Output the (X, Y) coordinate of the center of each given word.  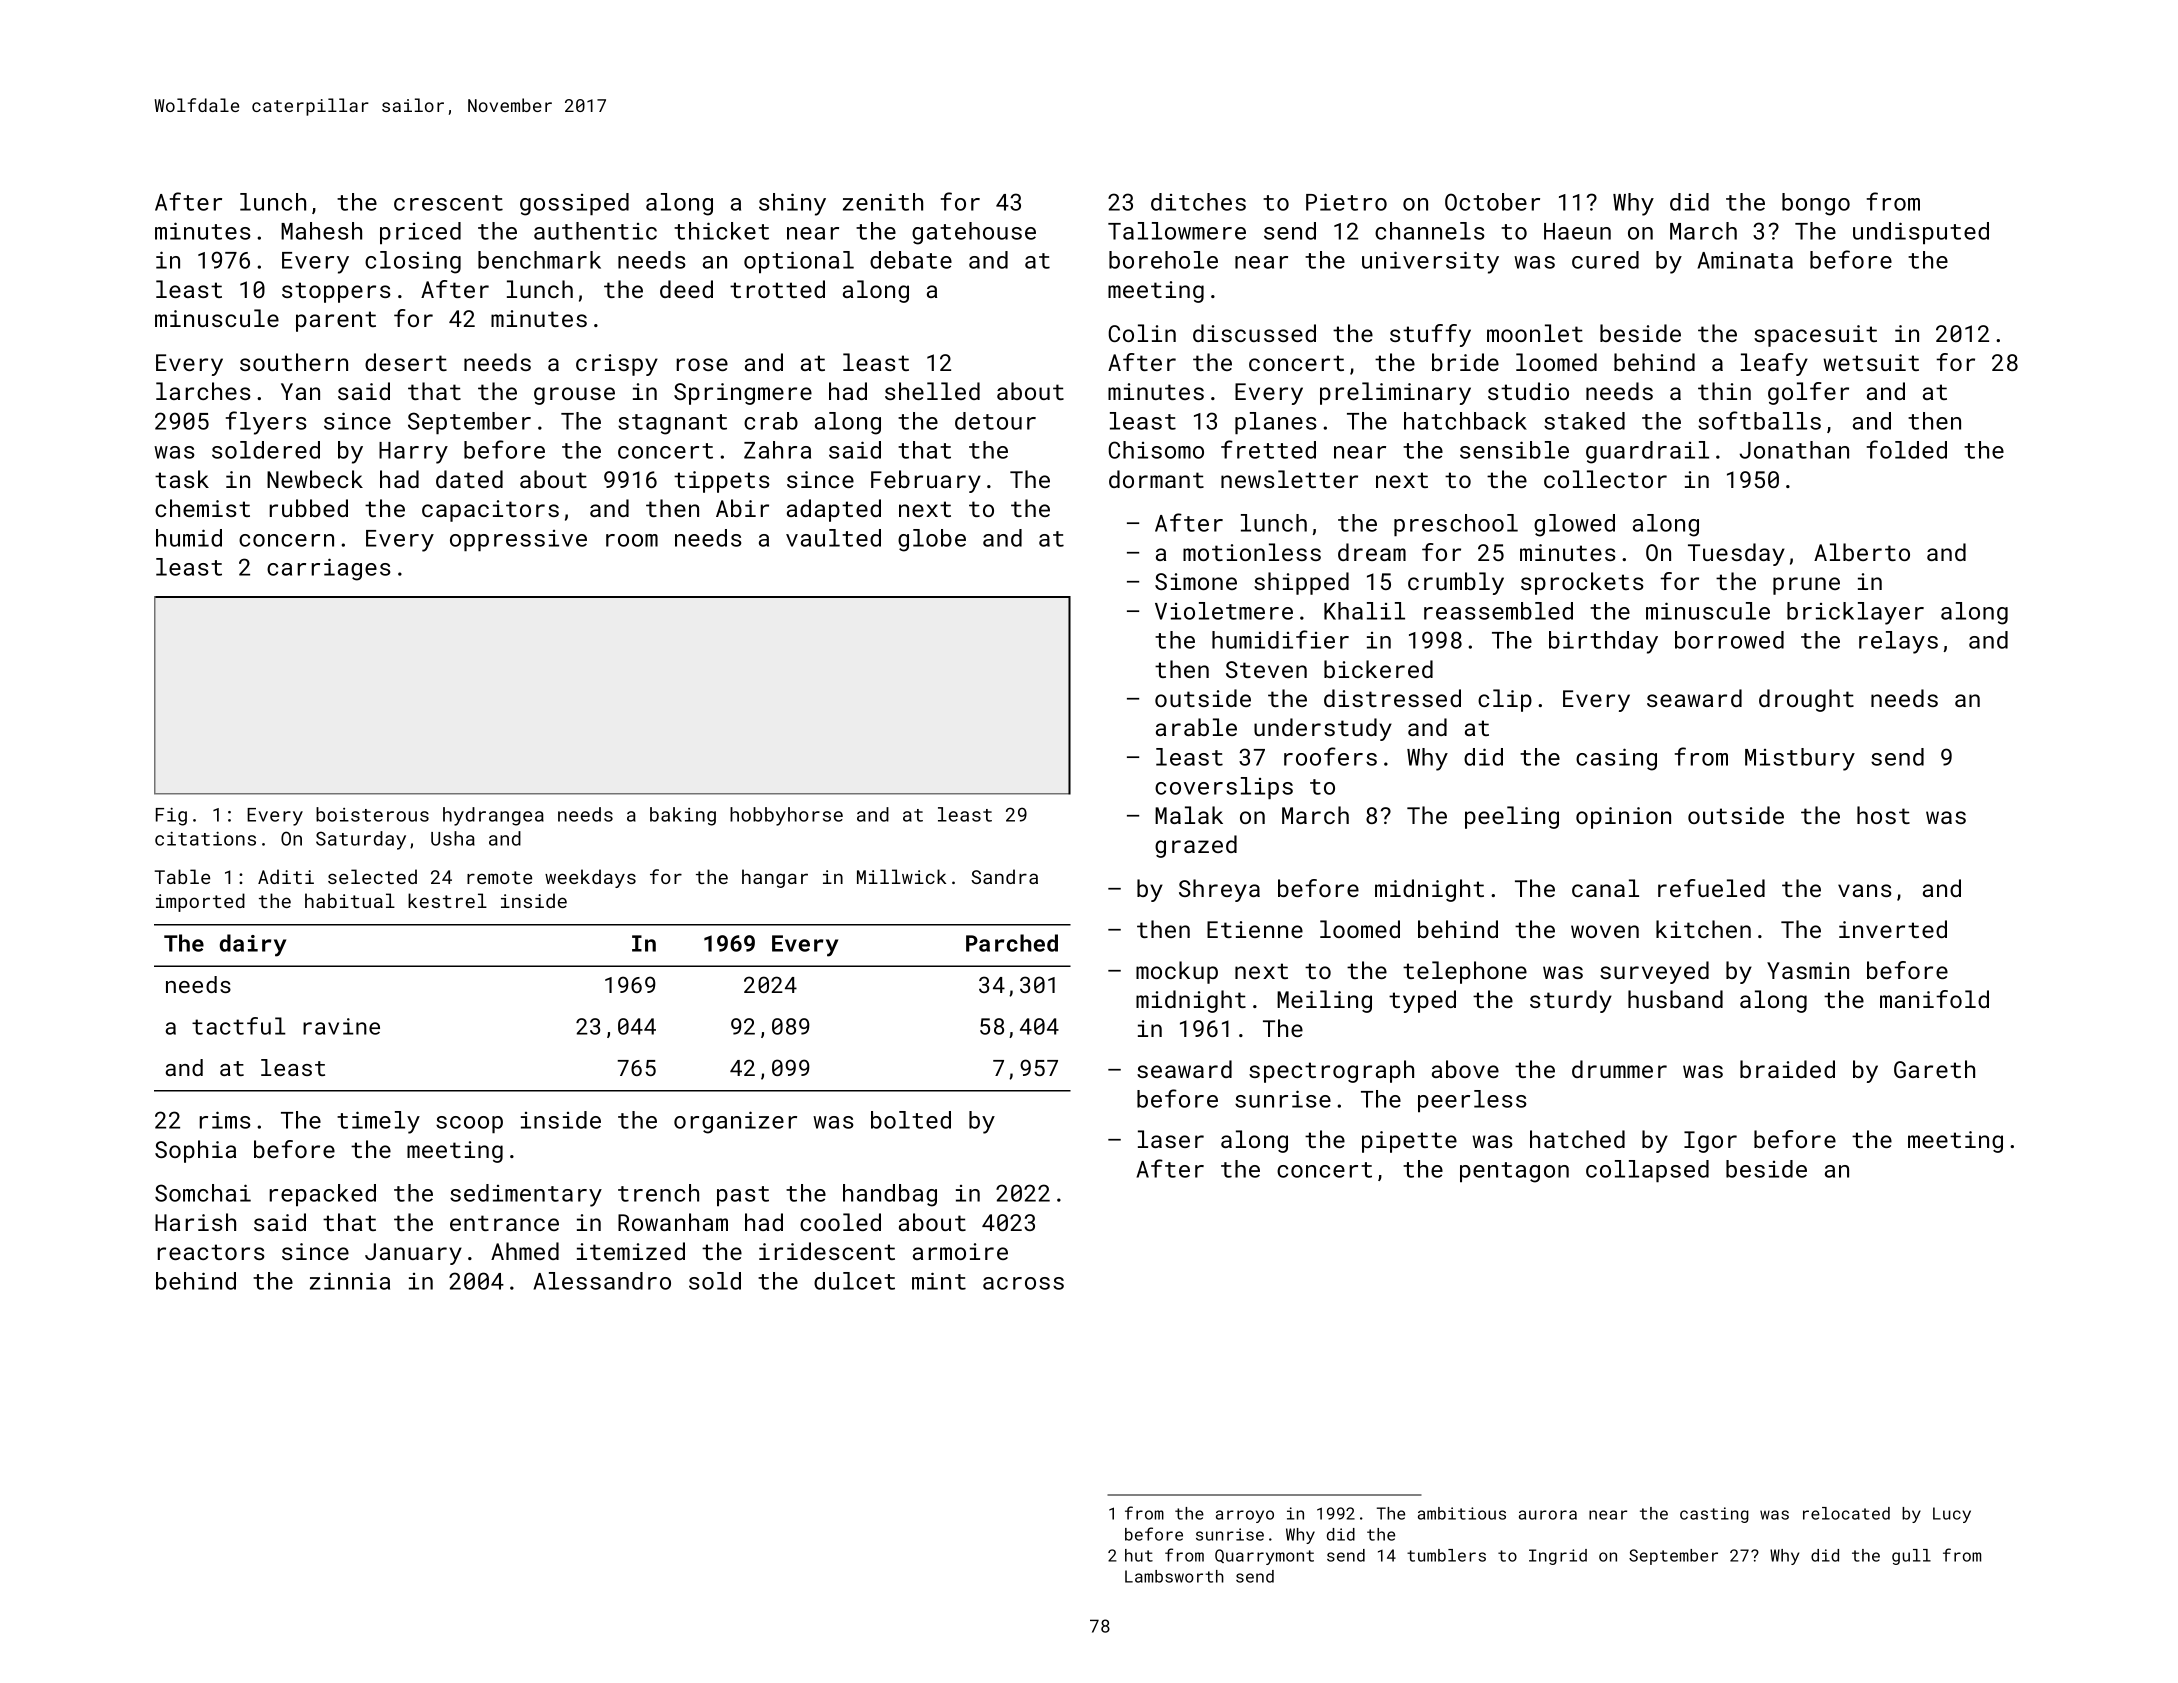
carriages (329, 569)
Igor (1710, 1142)
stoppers (336, 292)
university (1430, 262)
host (1883, 815)
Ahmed (525, 1251)
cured (1605, 260)
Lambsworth (1174, 1576)
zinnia (350, 1281)
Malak (1189, 815)
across (1023, 1283)
